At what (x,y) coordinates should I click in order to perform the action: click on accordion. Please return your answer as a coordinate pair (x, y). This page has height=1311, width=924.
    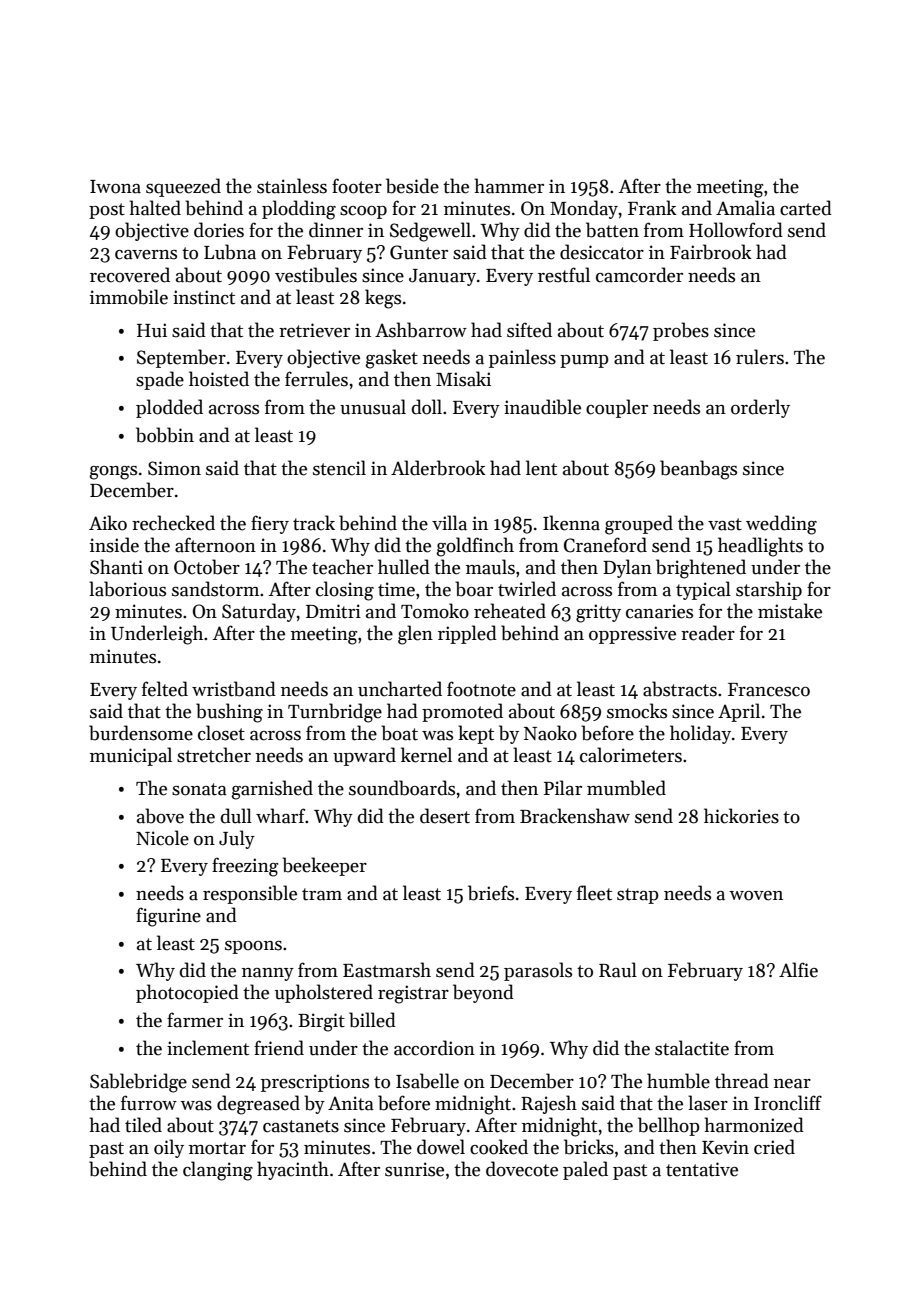
    Looking at the image, I should click on (434, 1048).
